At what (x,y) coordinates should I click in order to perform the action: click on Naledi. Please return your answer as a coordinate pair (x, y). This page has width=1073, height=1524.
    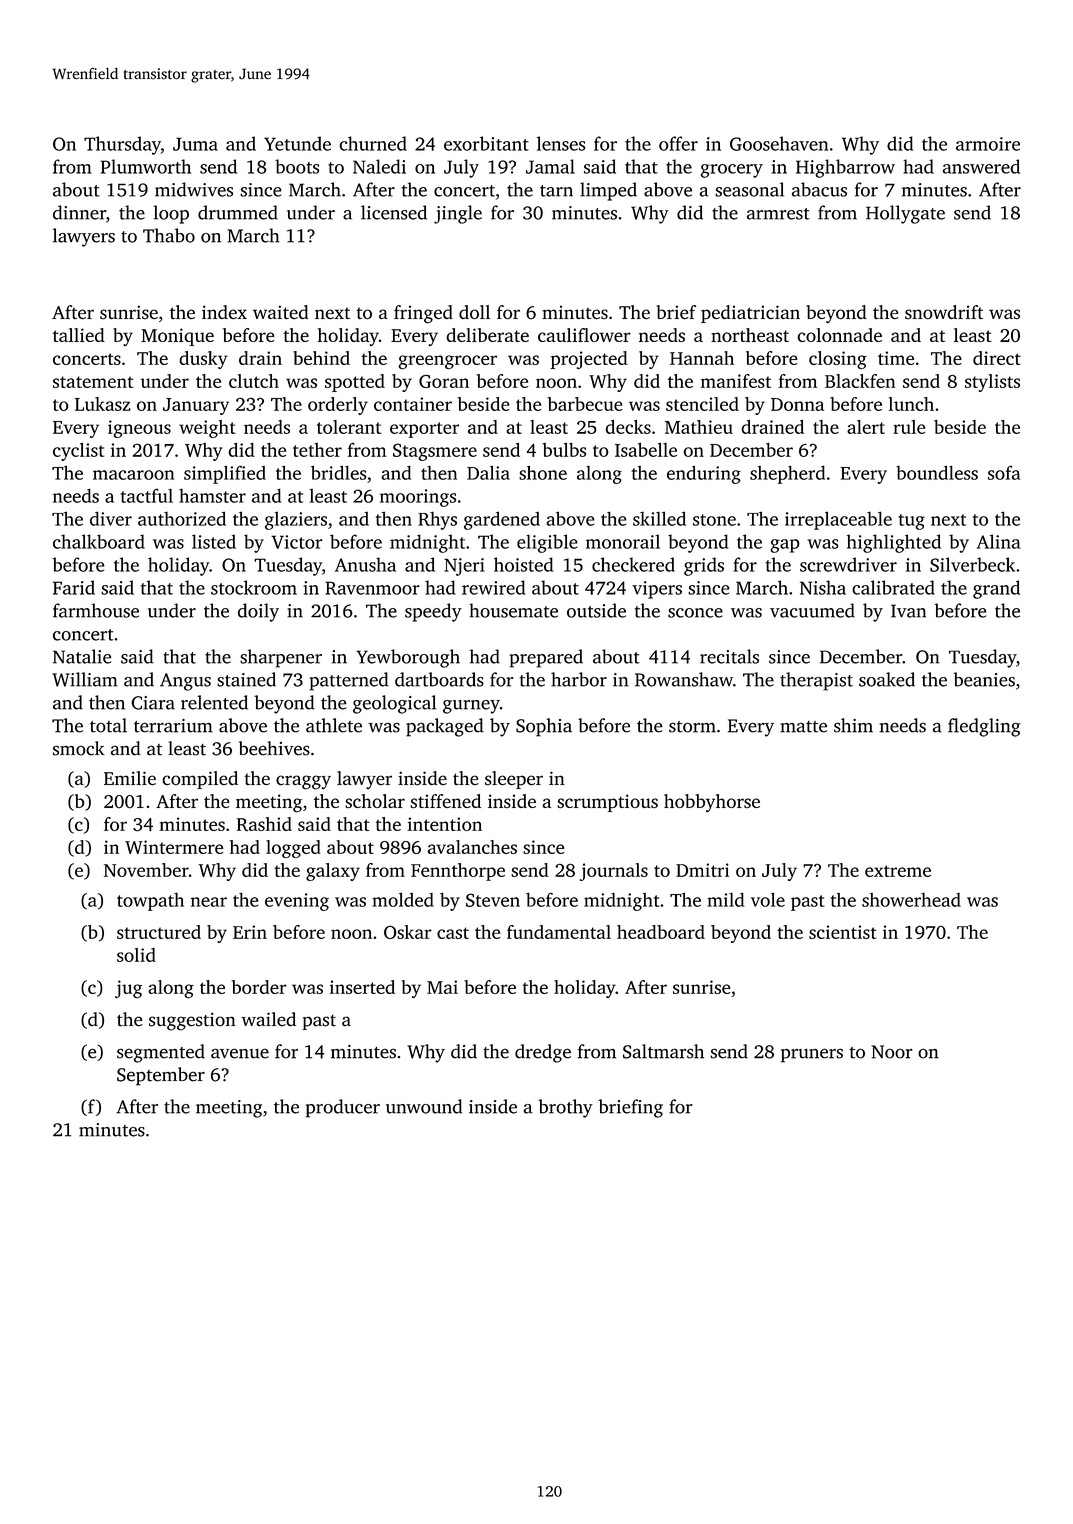
    Looking at the image, I should click on (379, 166).
